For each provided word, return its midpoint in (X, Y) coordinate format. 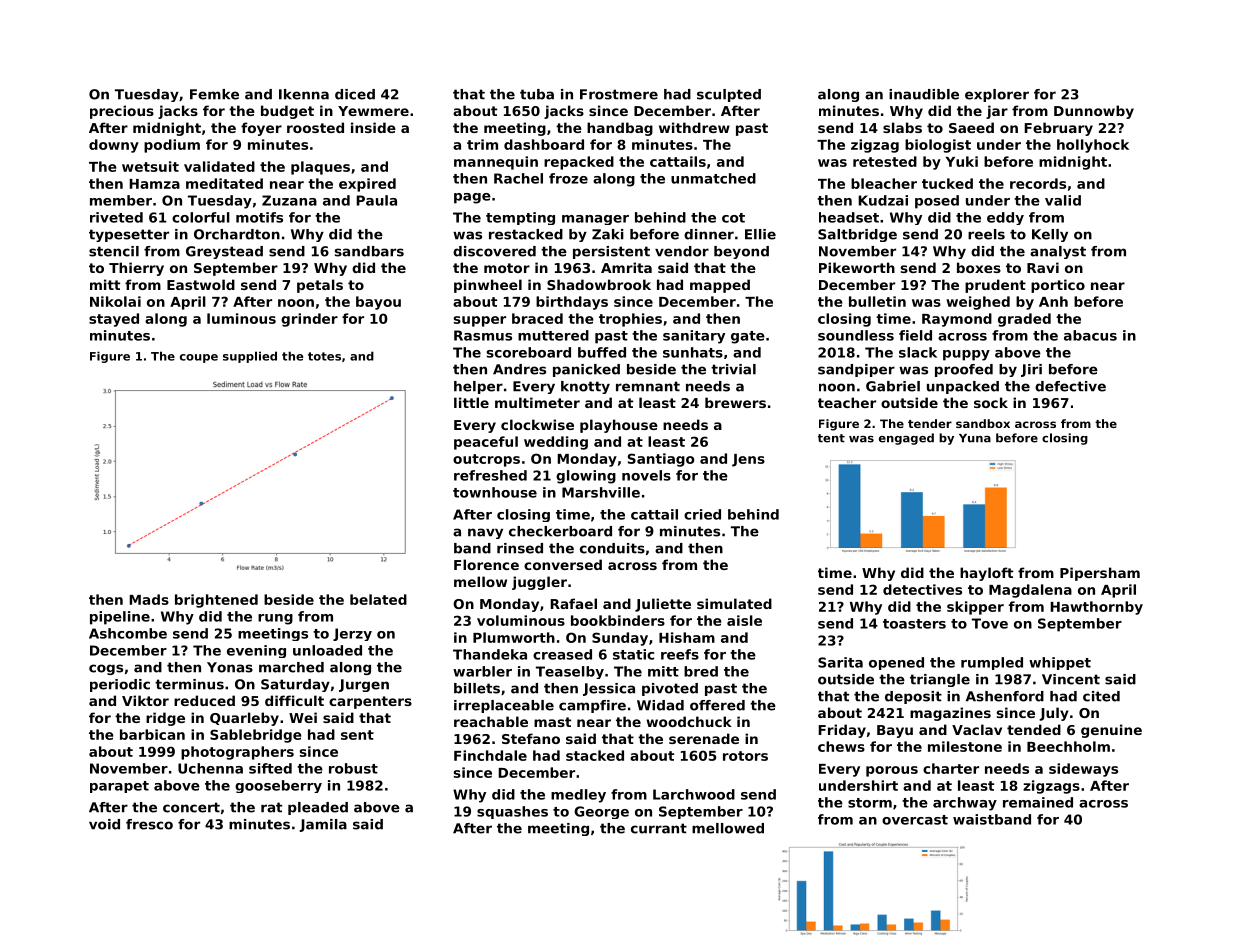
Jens (748, 460)
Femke (214, 94)
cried (702, 514)
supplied (250, 357)
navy (485, 533)
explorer (997, 95)
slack (918, 352)
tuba (537, 94)
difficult (294, 700)
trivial (733, 369)
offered (717, 705)
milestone (965, 746)
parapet (119, 787)
